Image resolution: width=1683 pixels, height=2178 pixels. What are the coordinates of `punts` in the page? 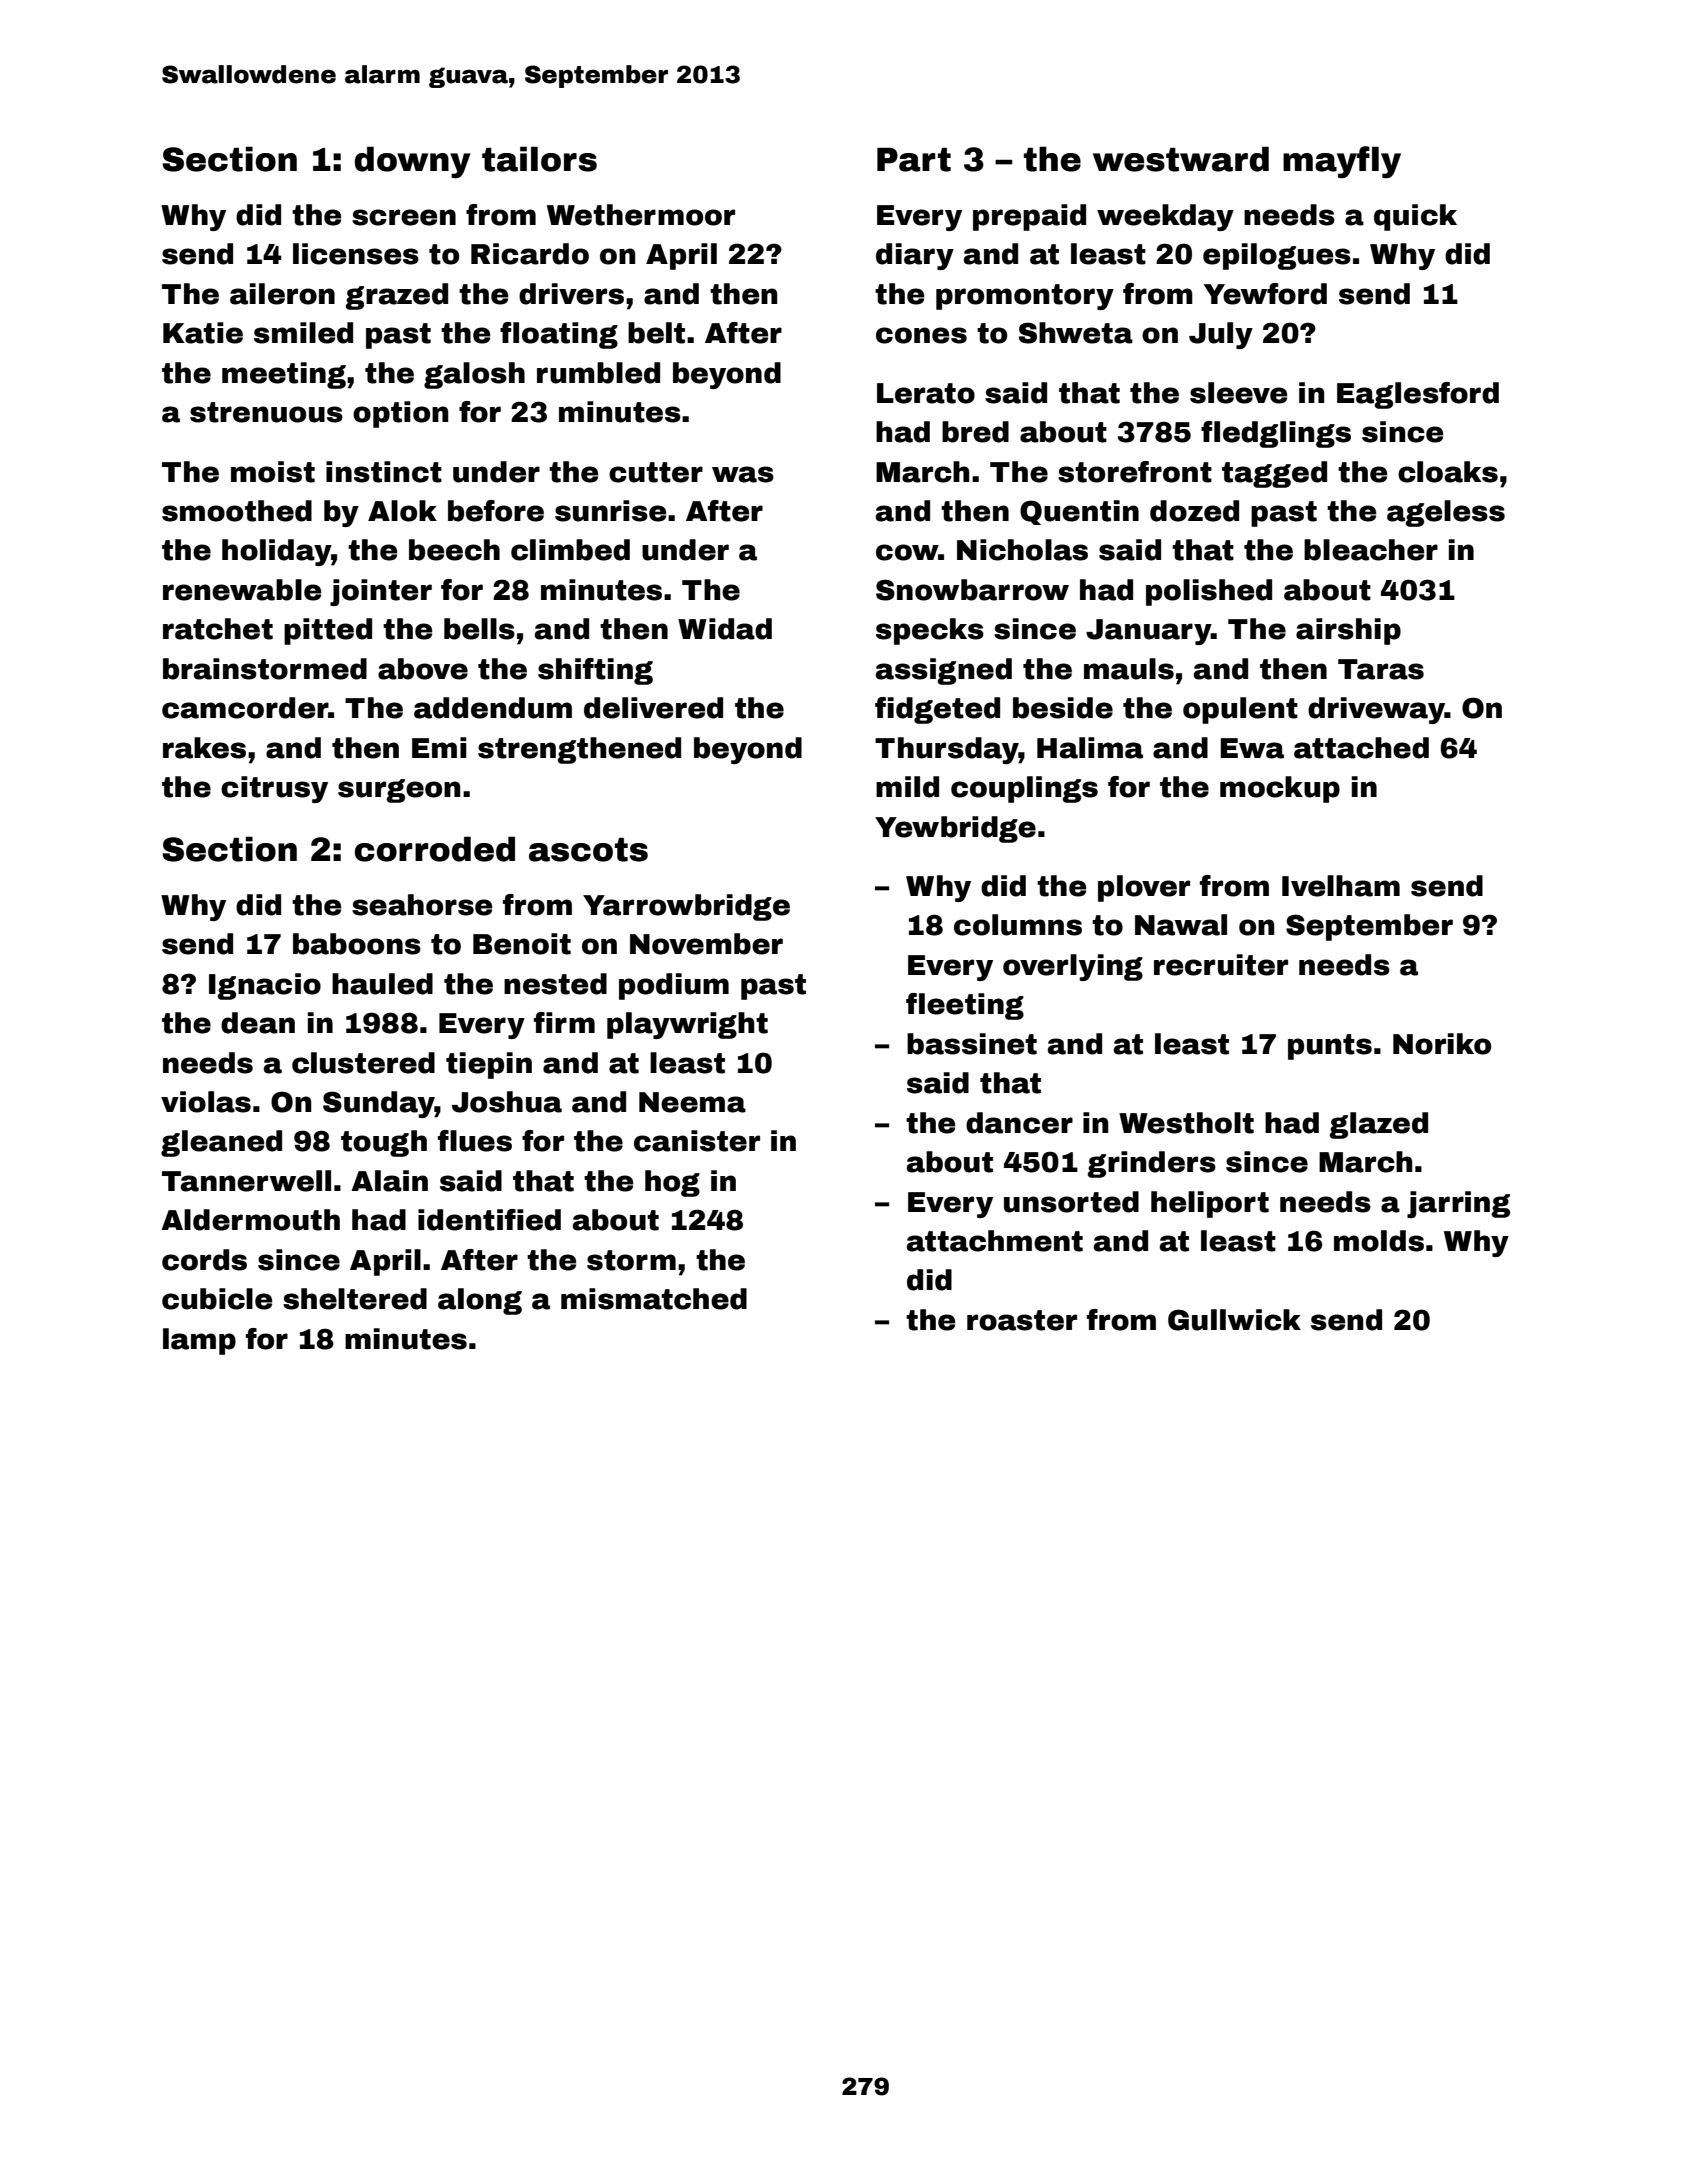 It's located at (1330, 1047).
